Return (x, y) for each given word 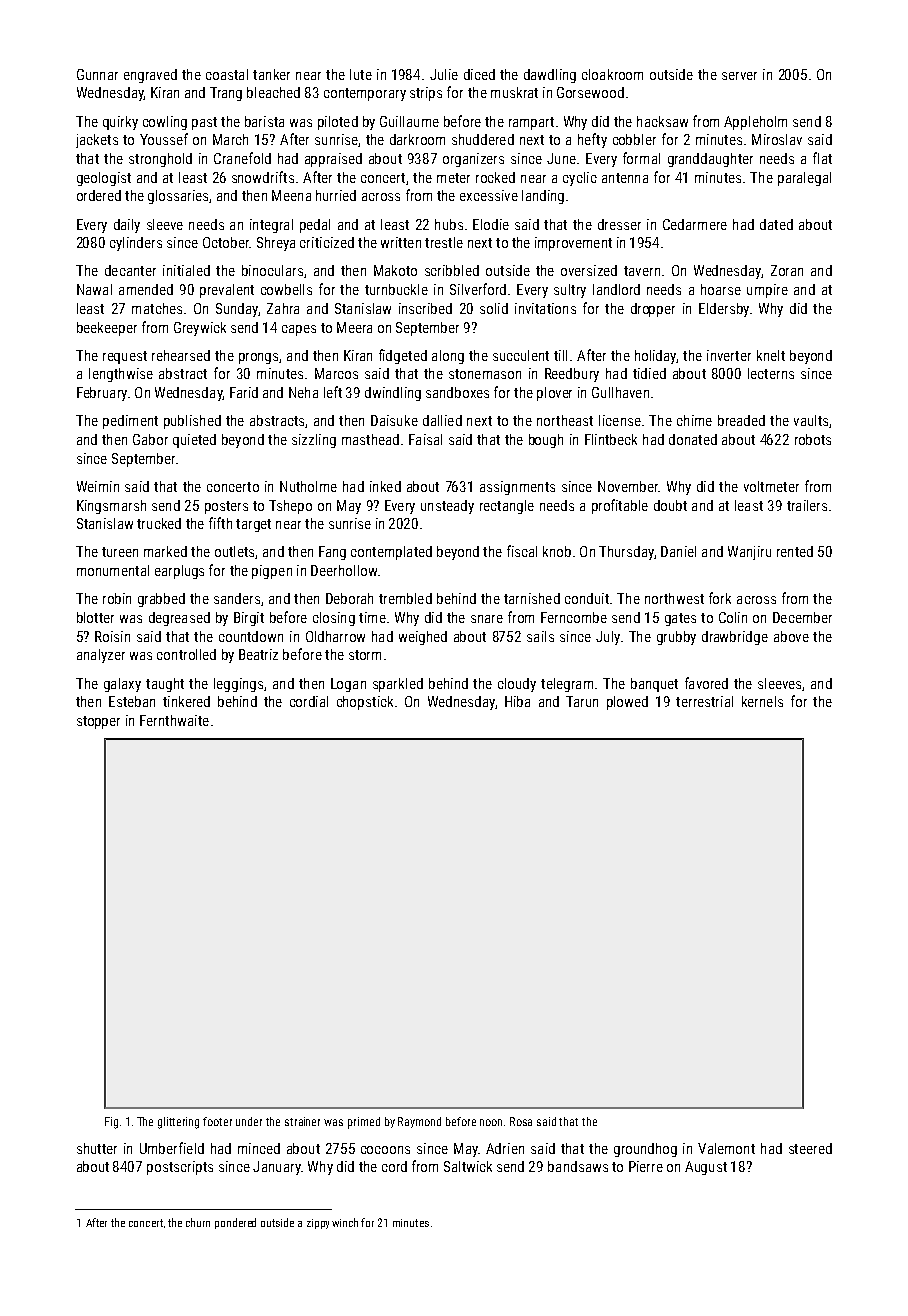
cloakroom (612, 74)
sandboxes (457, 392)
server (739, 76)
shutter (97, 1148)
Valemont (726, 1148)
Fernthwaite (174, 720)
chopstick (365, 703)
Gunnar (97, 74)
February (102, 394)
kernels (762, 701)
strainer (302, 1121)
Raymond (419, 1122)
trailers (807, 505)
